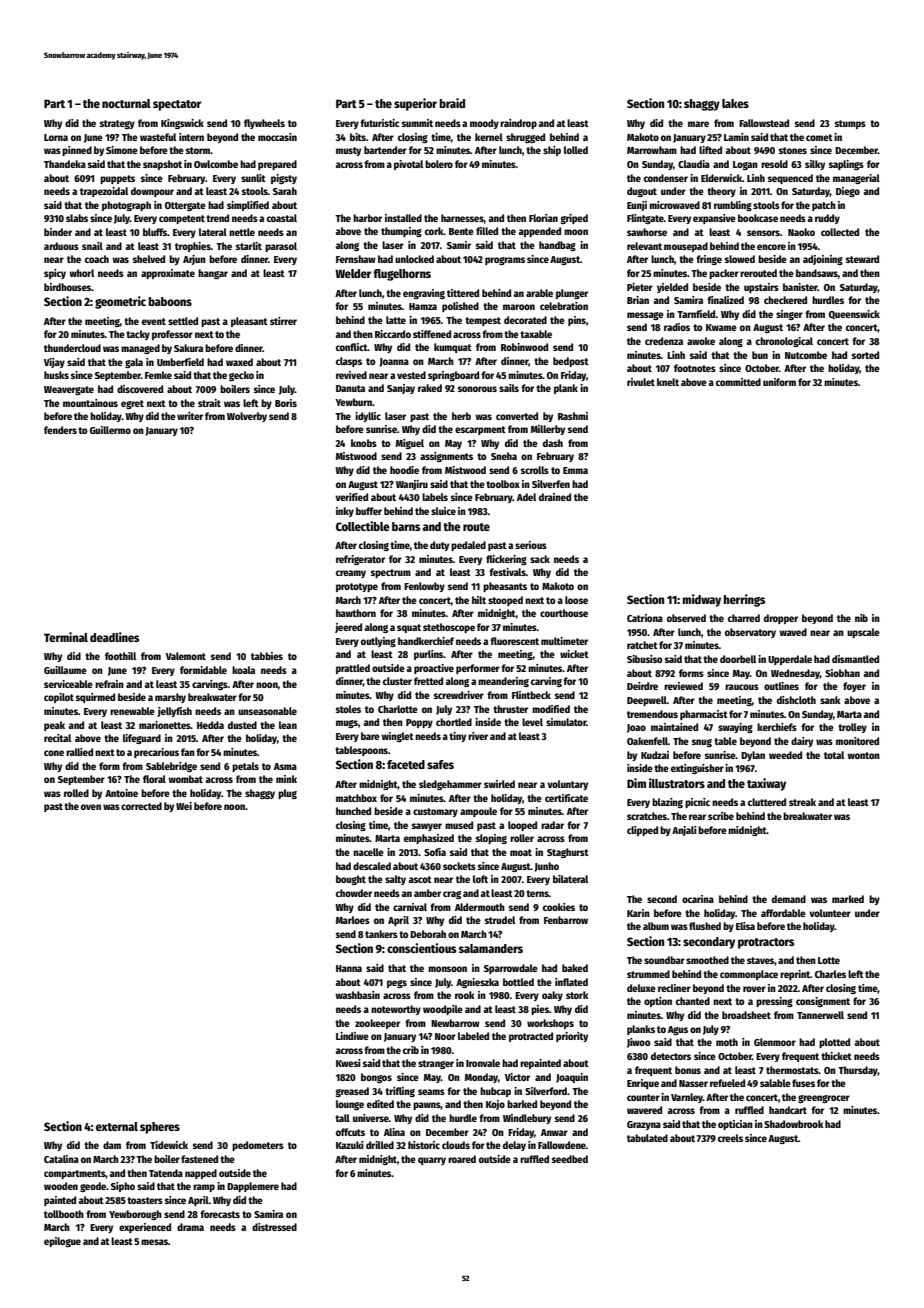  I want to click on oven, so click(91, 807).
